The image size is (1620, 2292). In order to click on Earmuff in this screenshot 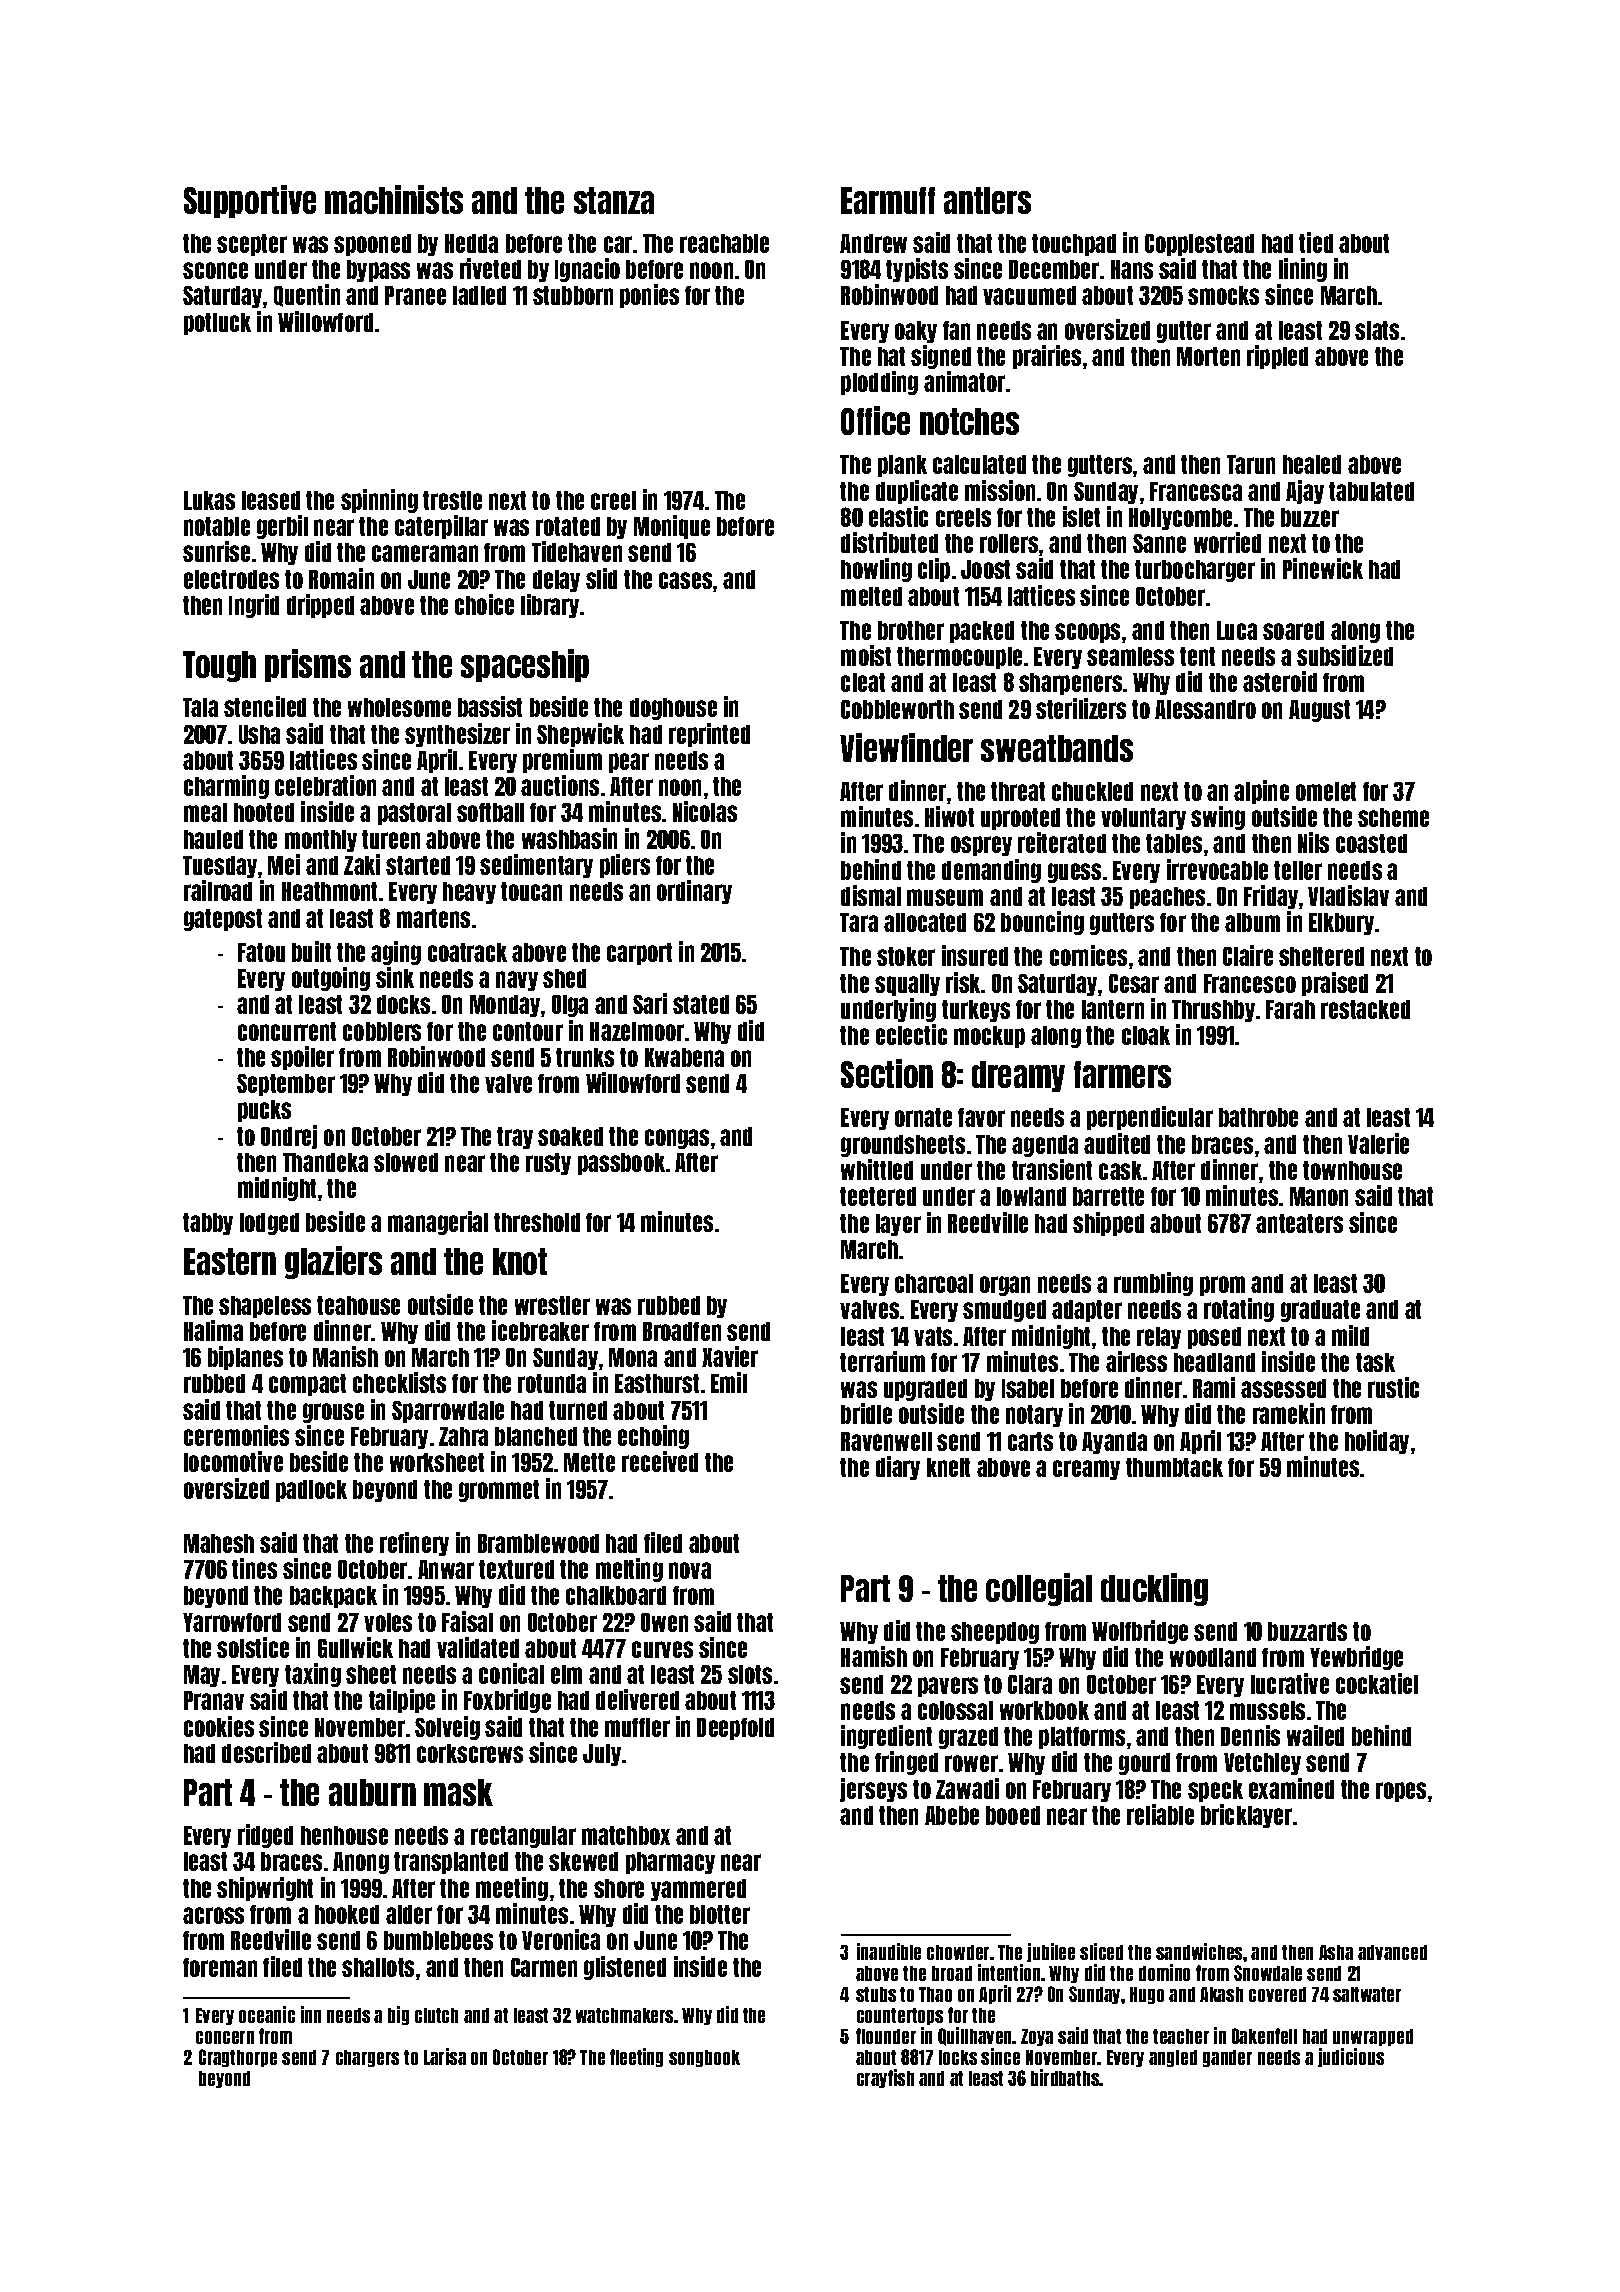, I will do `click(888, 200)`.
